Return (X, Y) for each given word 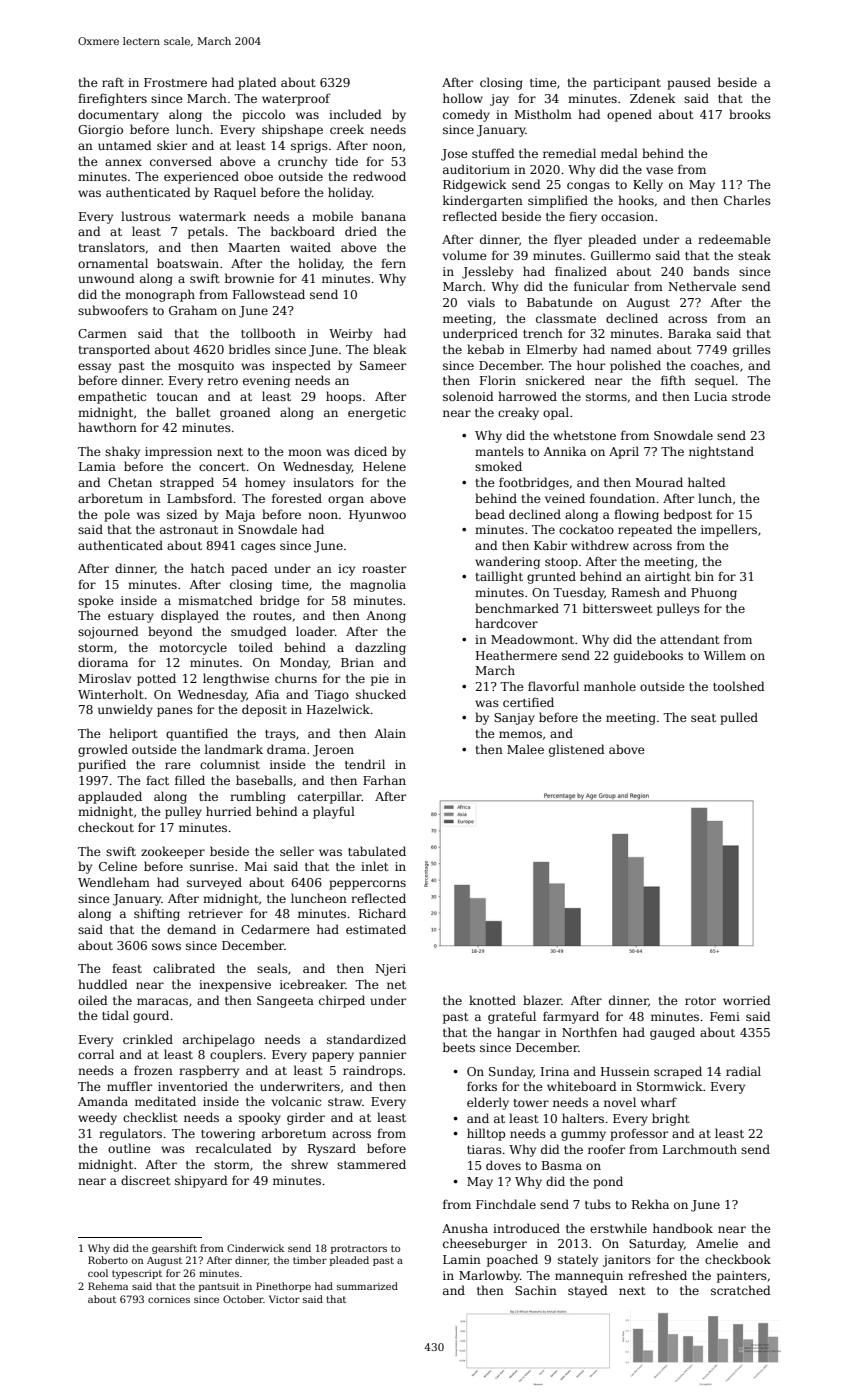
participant (627, 84)
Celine (118, 866)
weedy (97, 1118)
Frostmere (175, 82)
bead (490, 514)
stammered (371, 1164)
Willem (725, 655)
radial (743, 1071)
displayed (190, 616)
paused (689, 83)
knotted (492, 1000)
